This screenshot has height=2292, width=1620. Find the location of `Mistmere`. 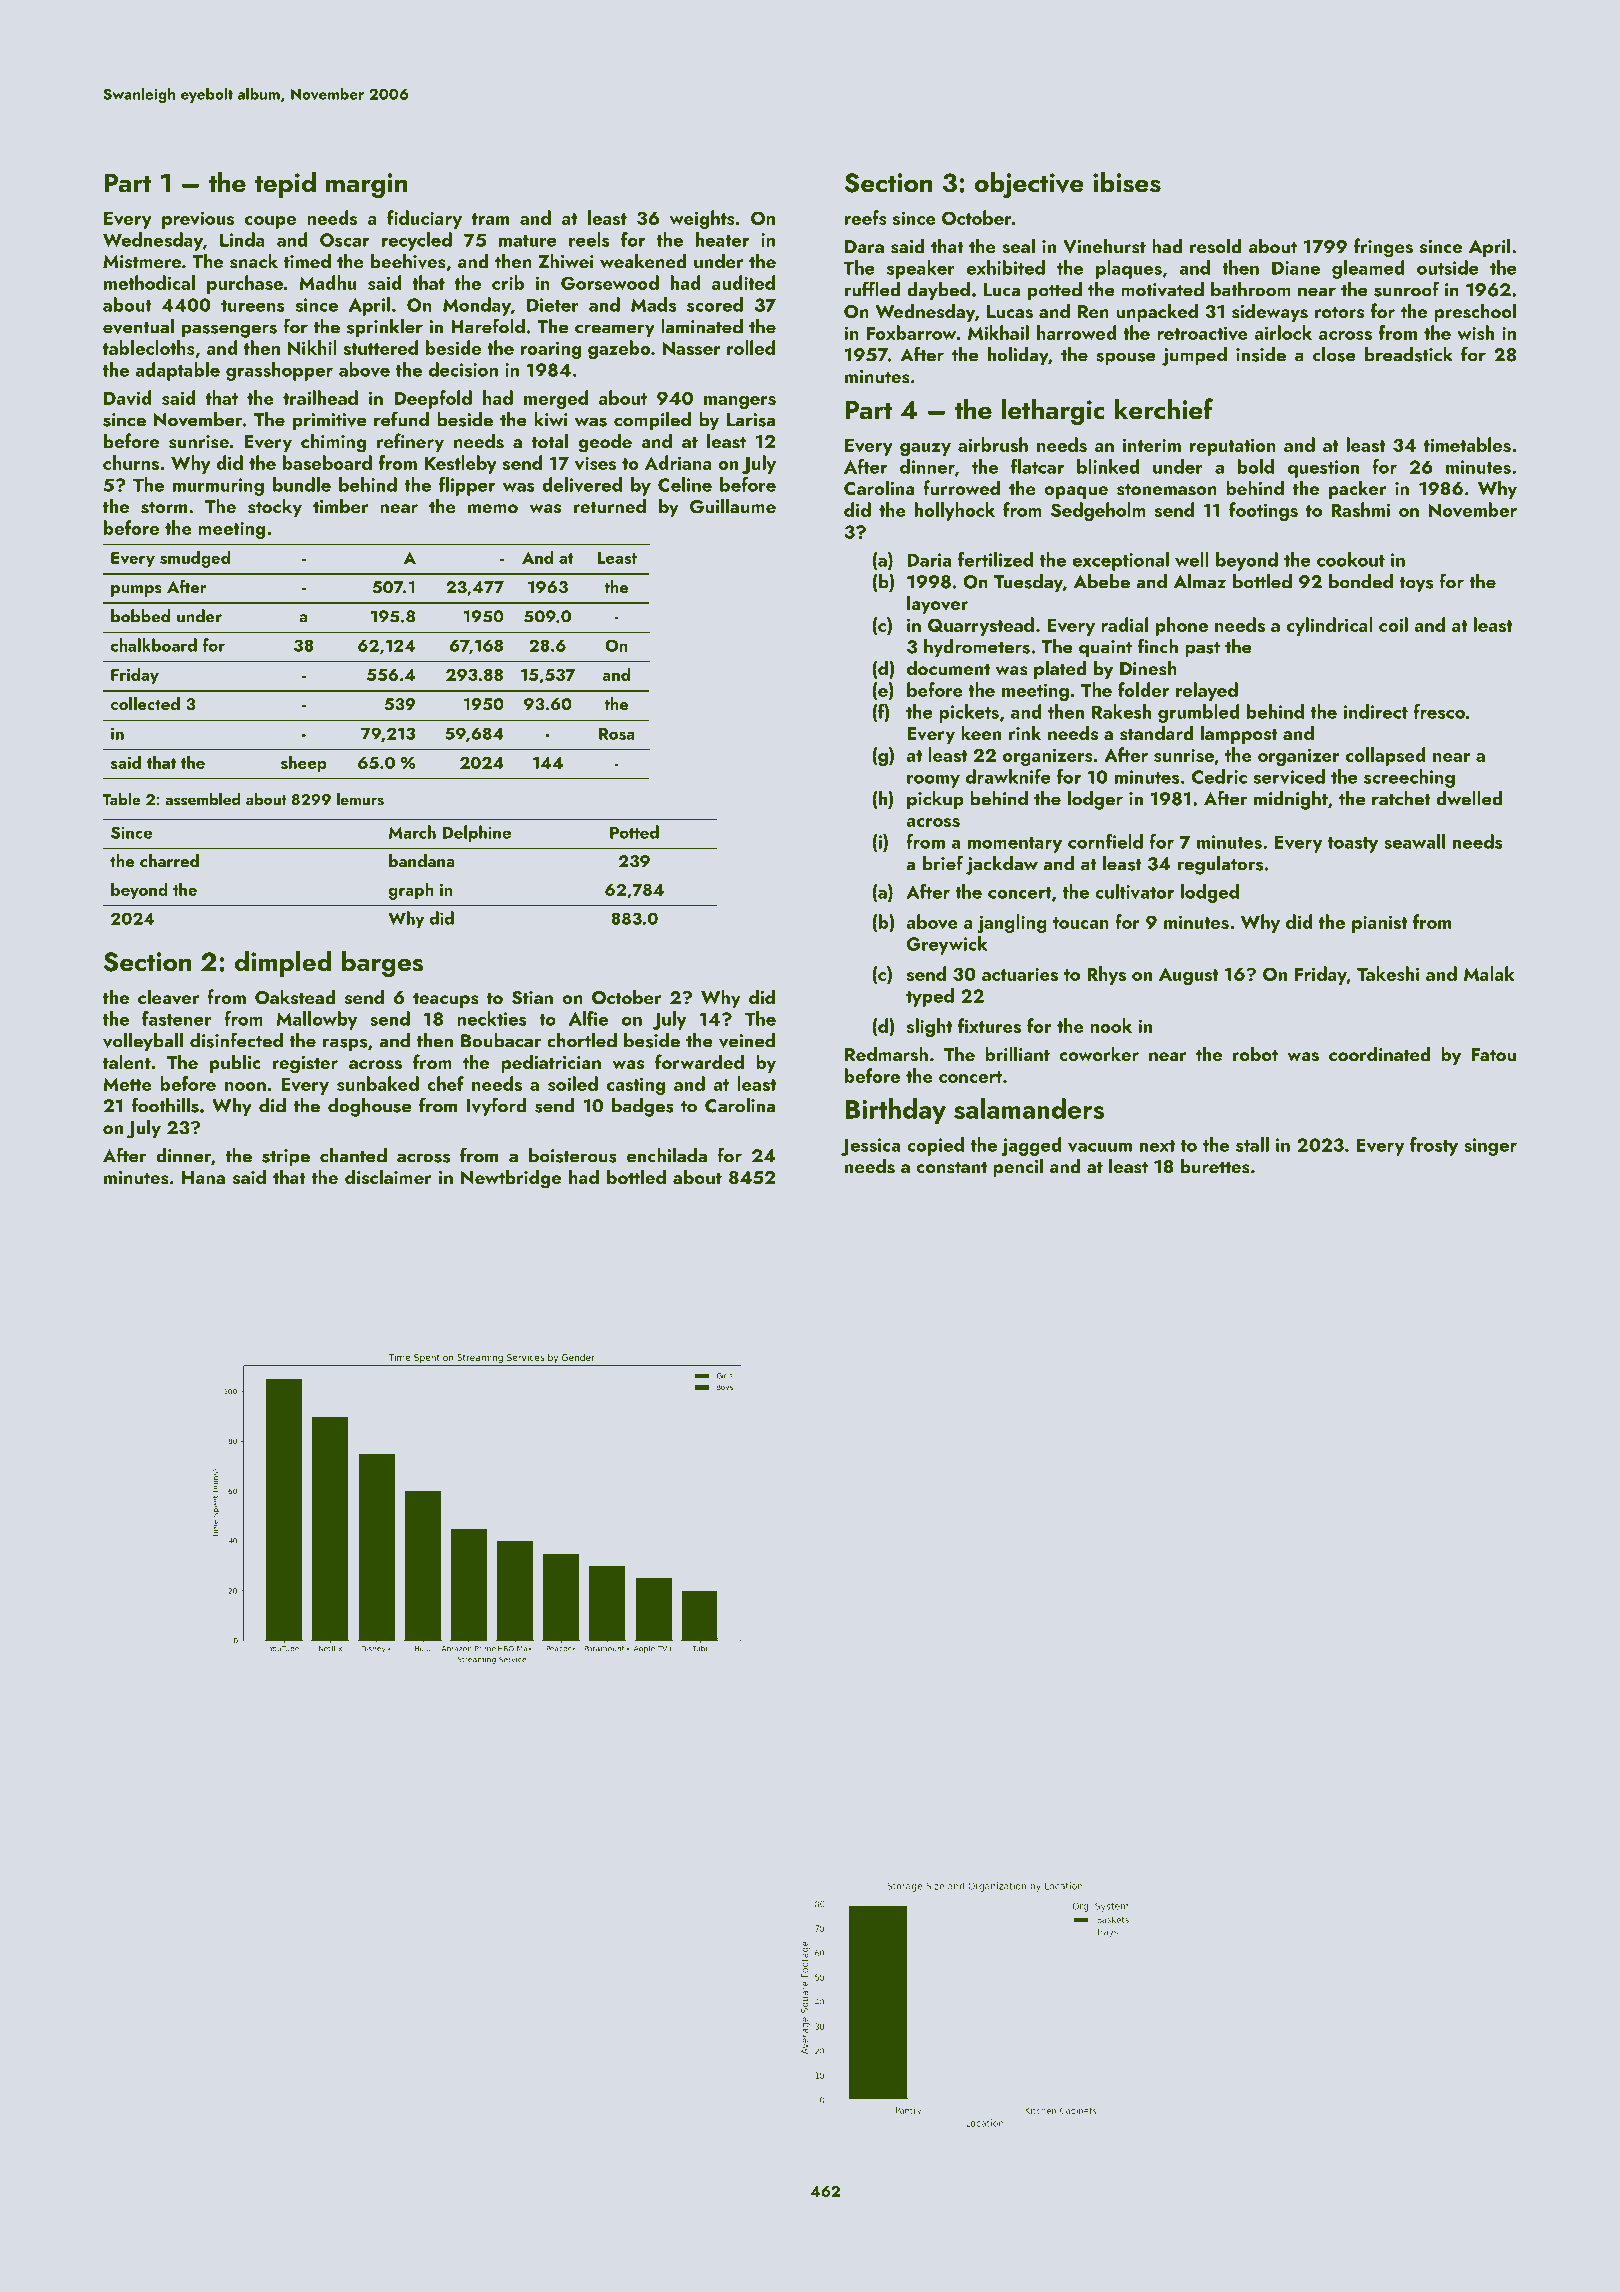

Mistmere is located at coordinates (142, 262).
